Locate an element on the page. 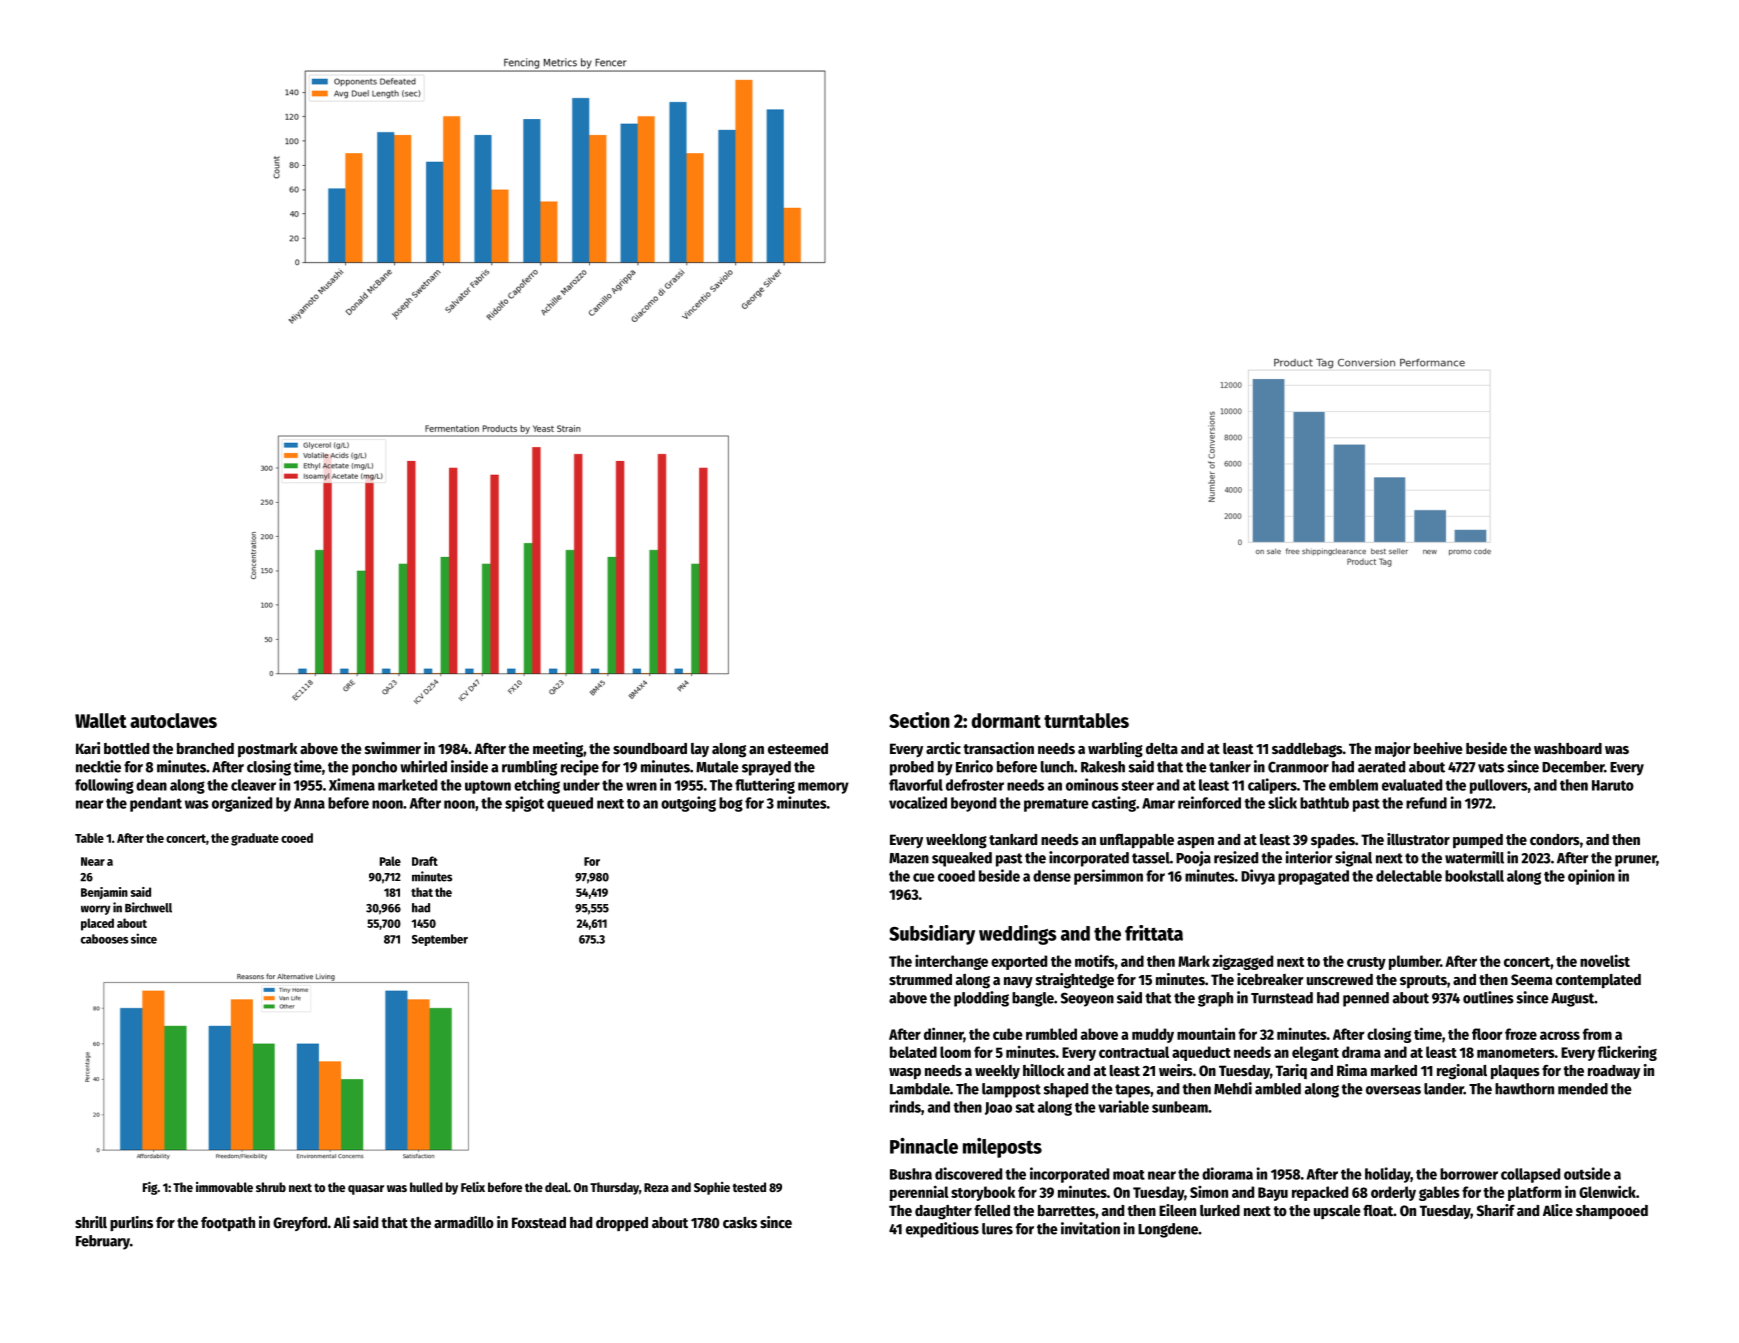  lures is located at coordinates (997, 1229).
